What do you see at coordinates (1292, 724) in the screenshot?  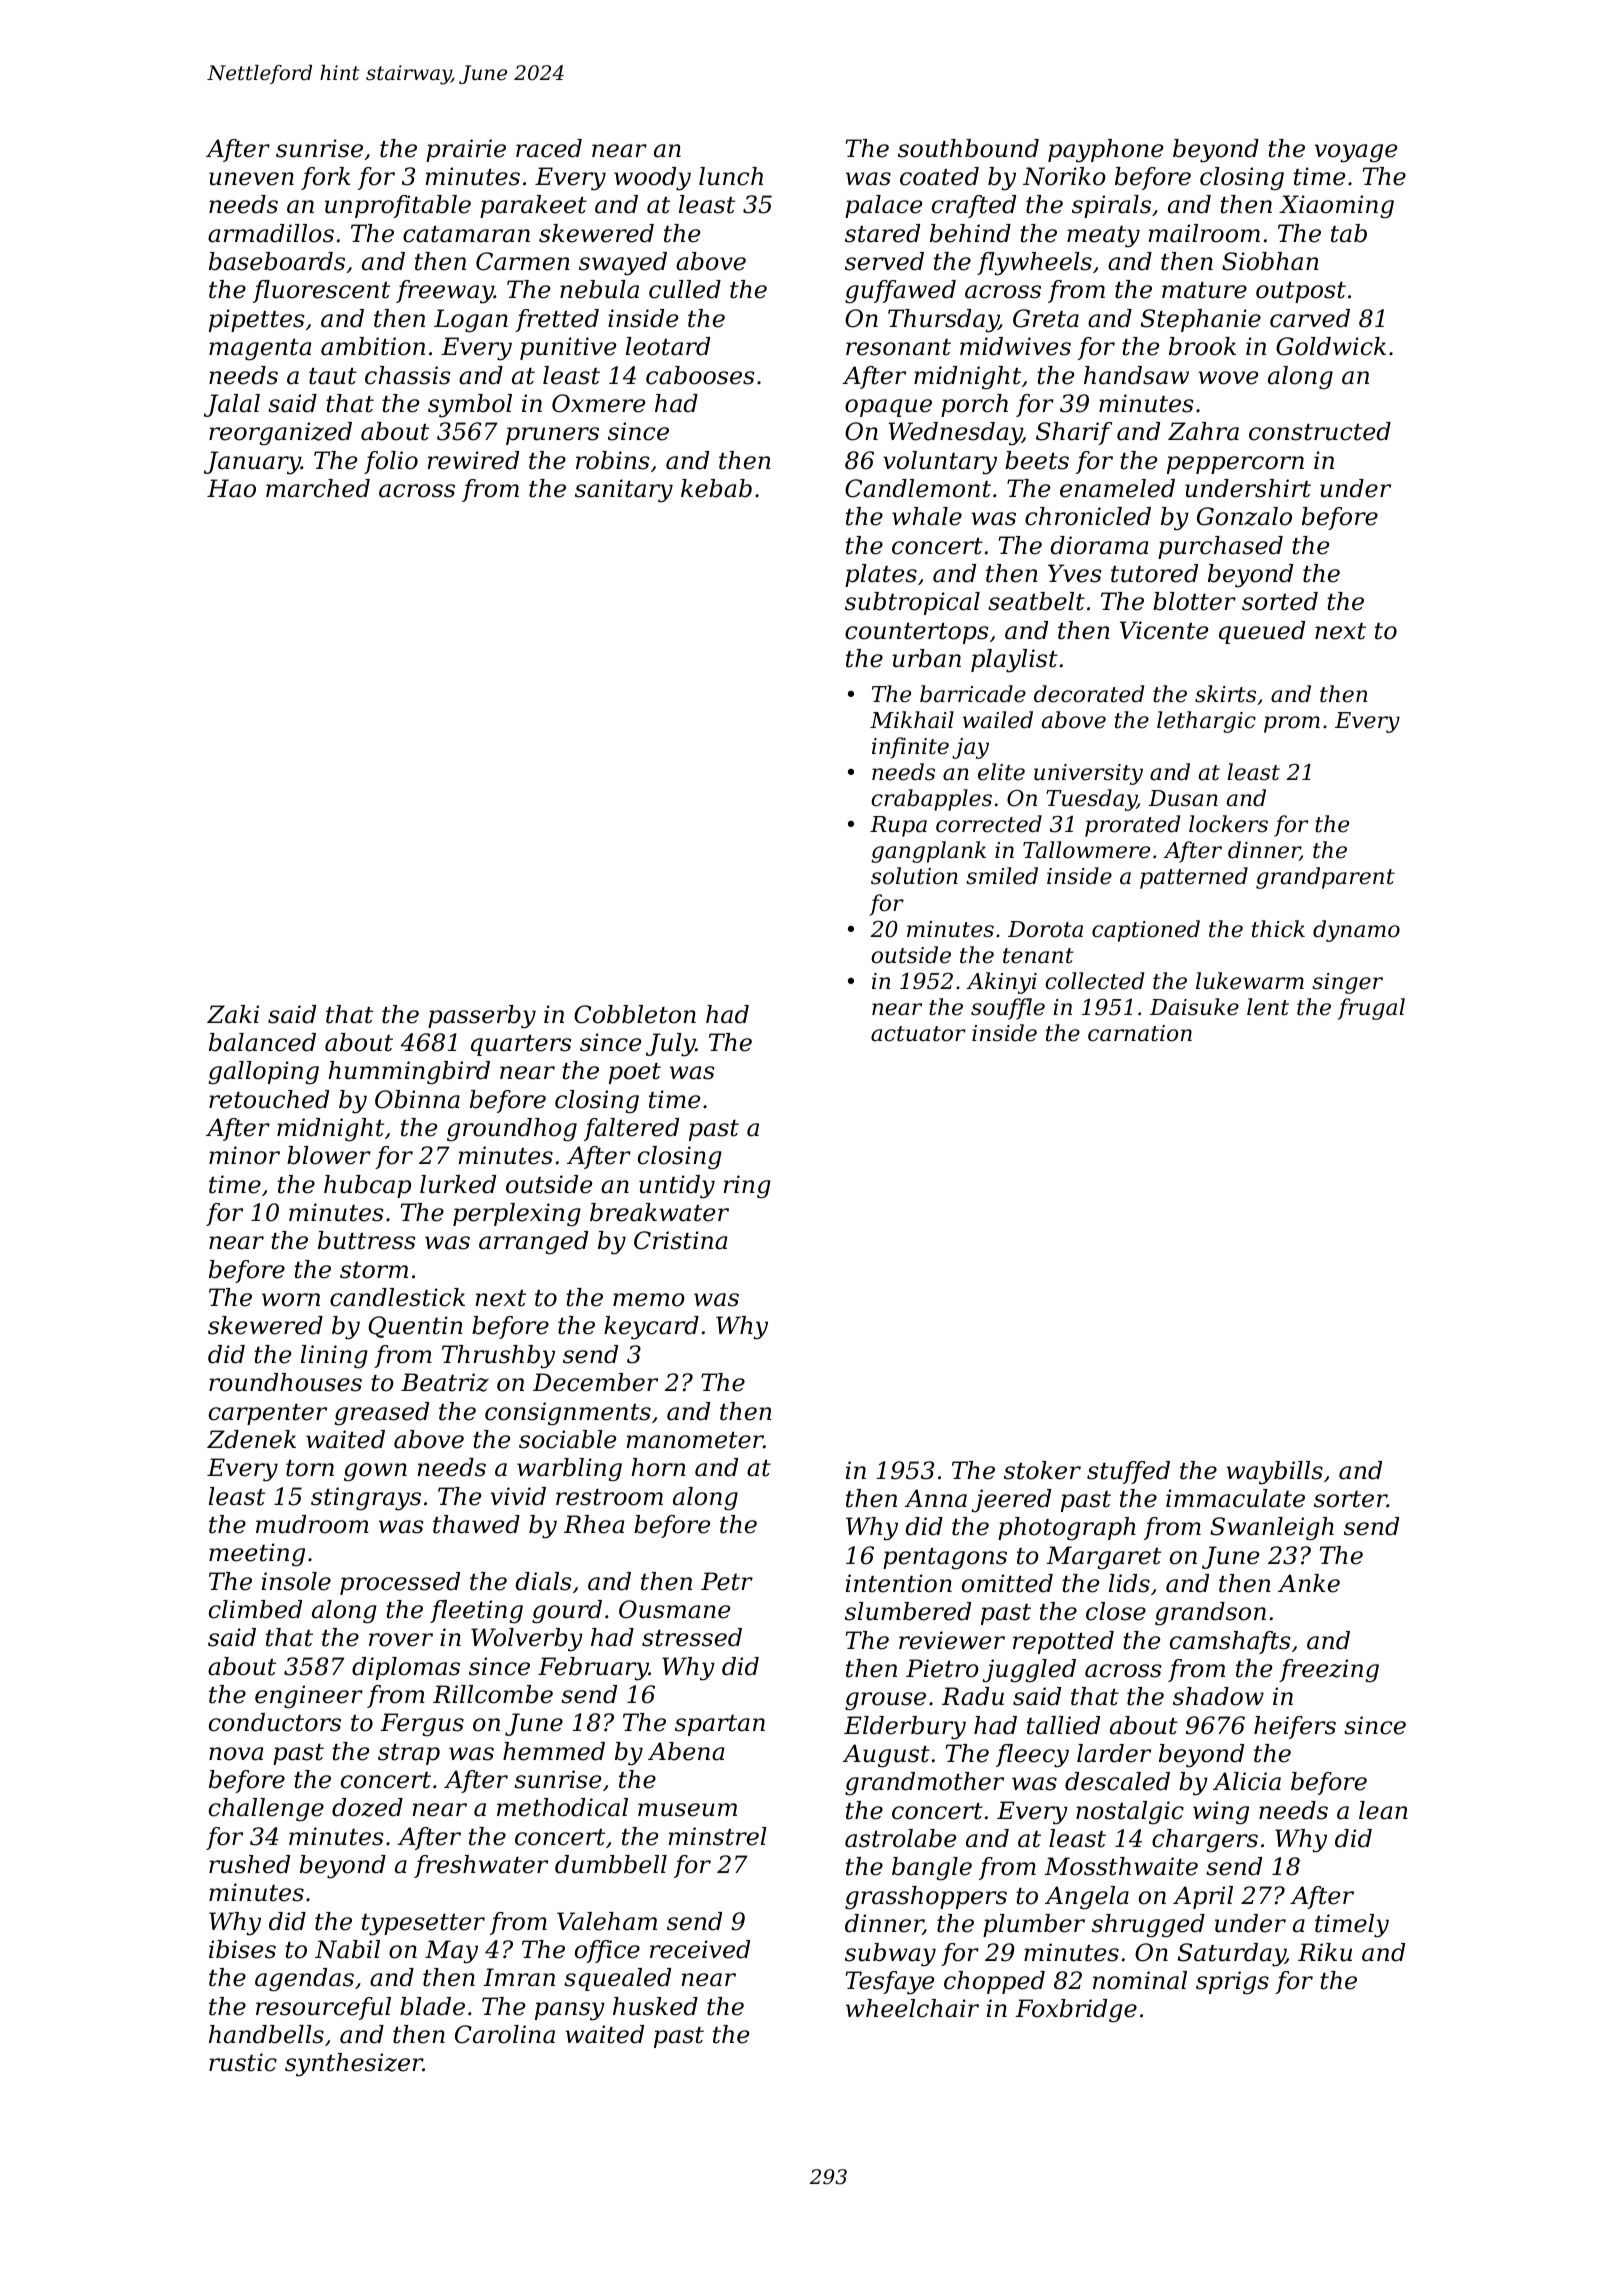 I see `prom` at bounding box center [1292, 724].
